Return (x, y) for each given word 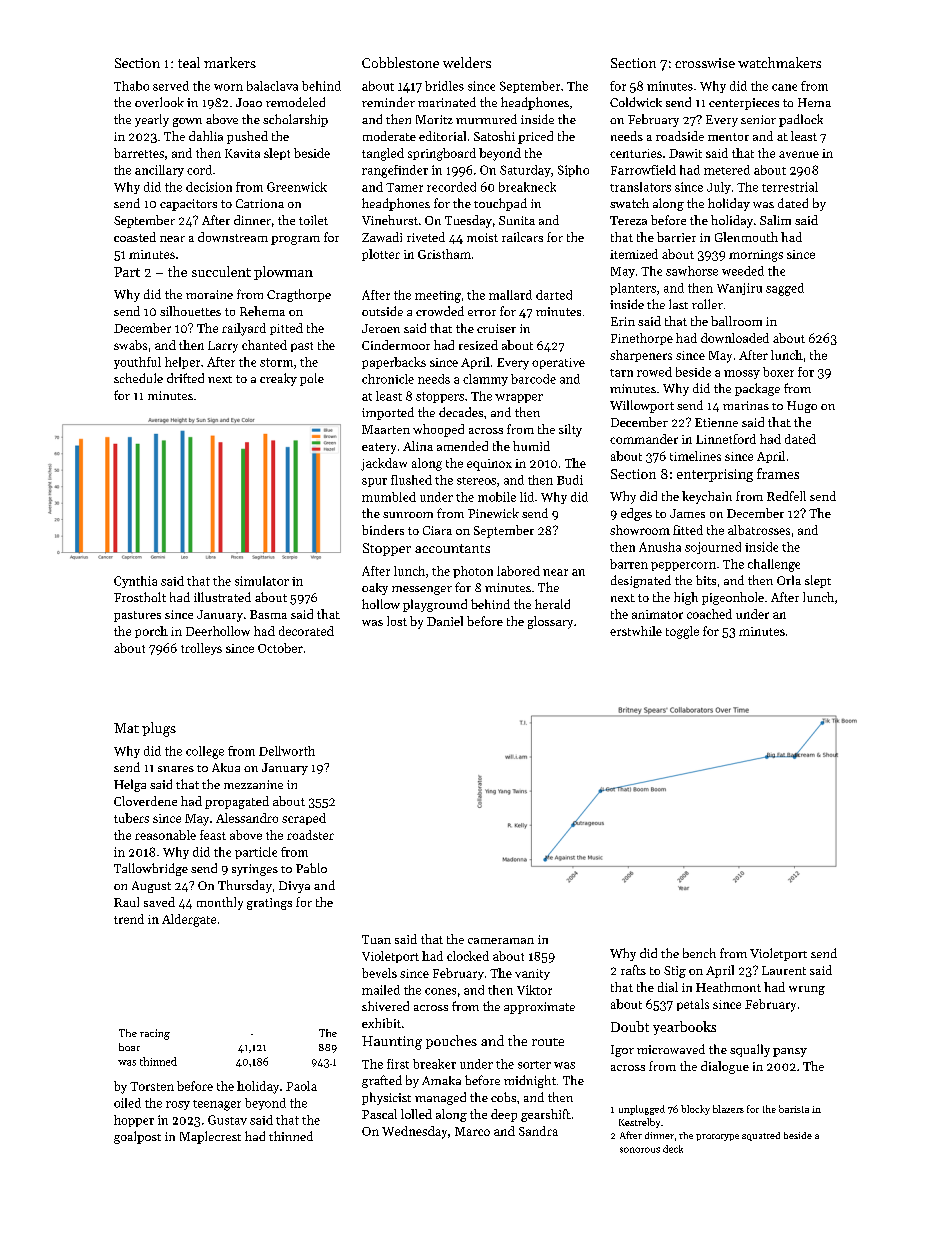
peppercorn (683, 566)
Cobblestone (400, 62)
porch (151, 632)
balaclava (272, 86)
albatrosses (759, 530)
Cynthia (135, 582)
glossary (550, 622)
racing (155, 1034)
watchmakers (779, 62)
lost (397, 621)
